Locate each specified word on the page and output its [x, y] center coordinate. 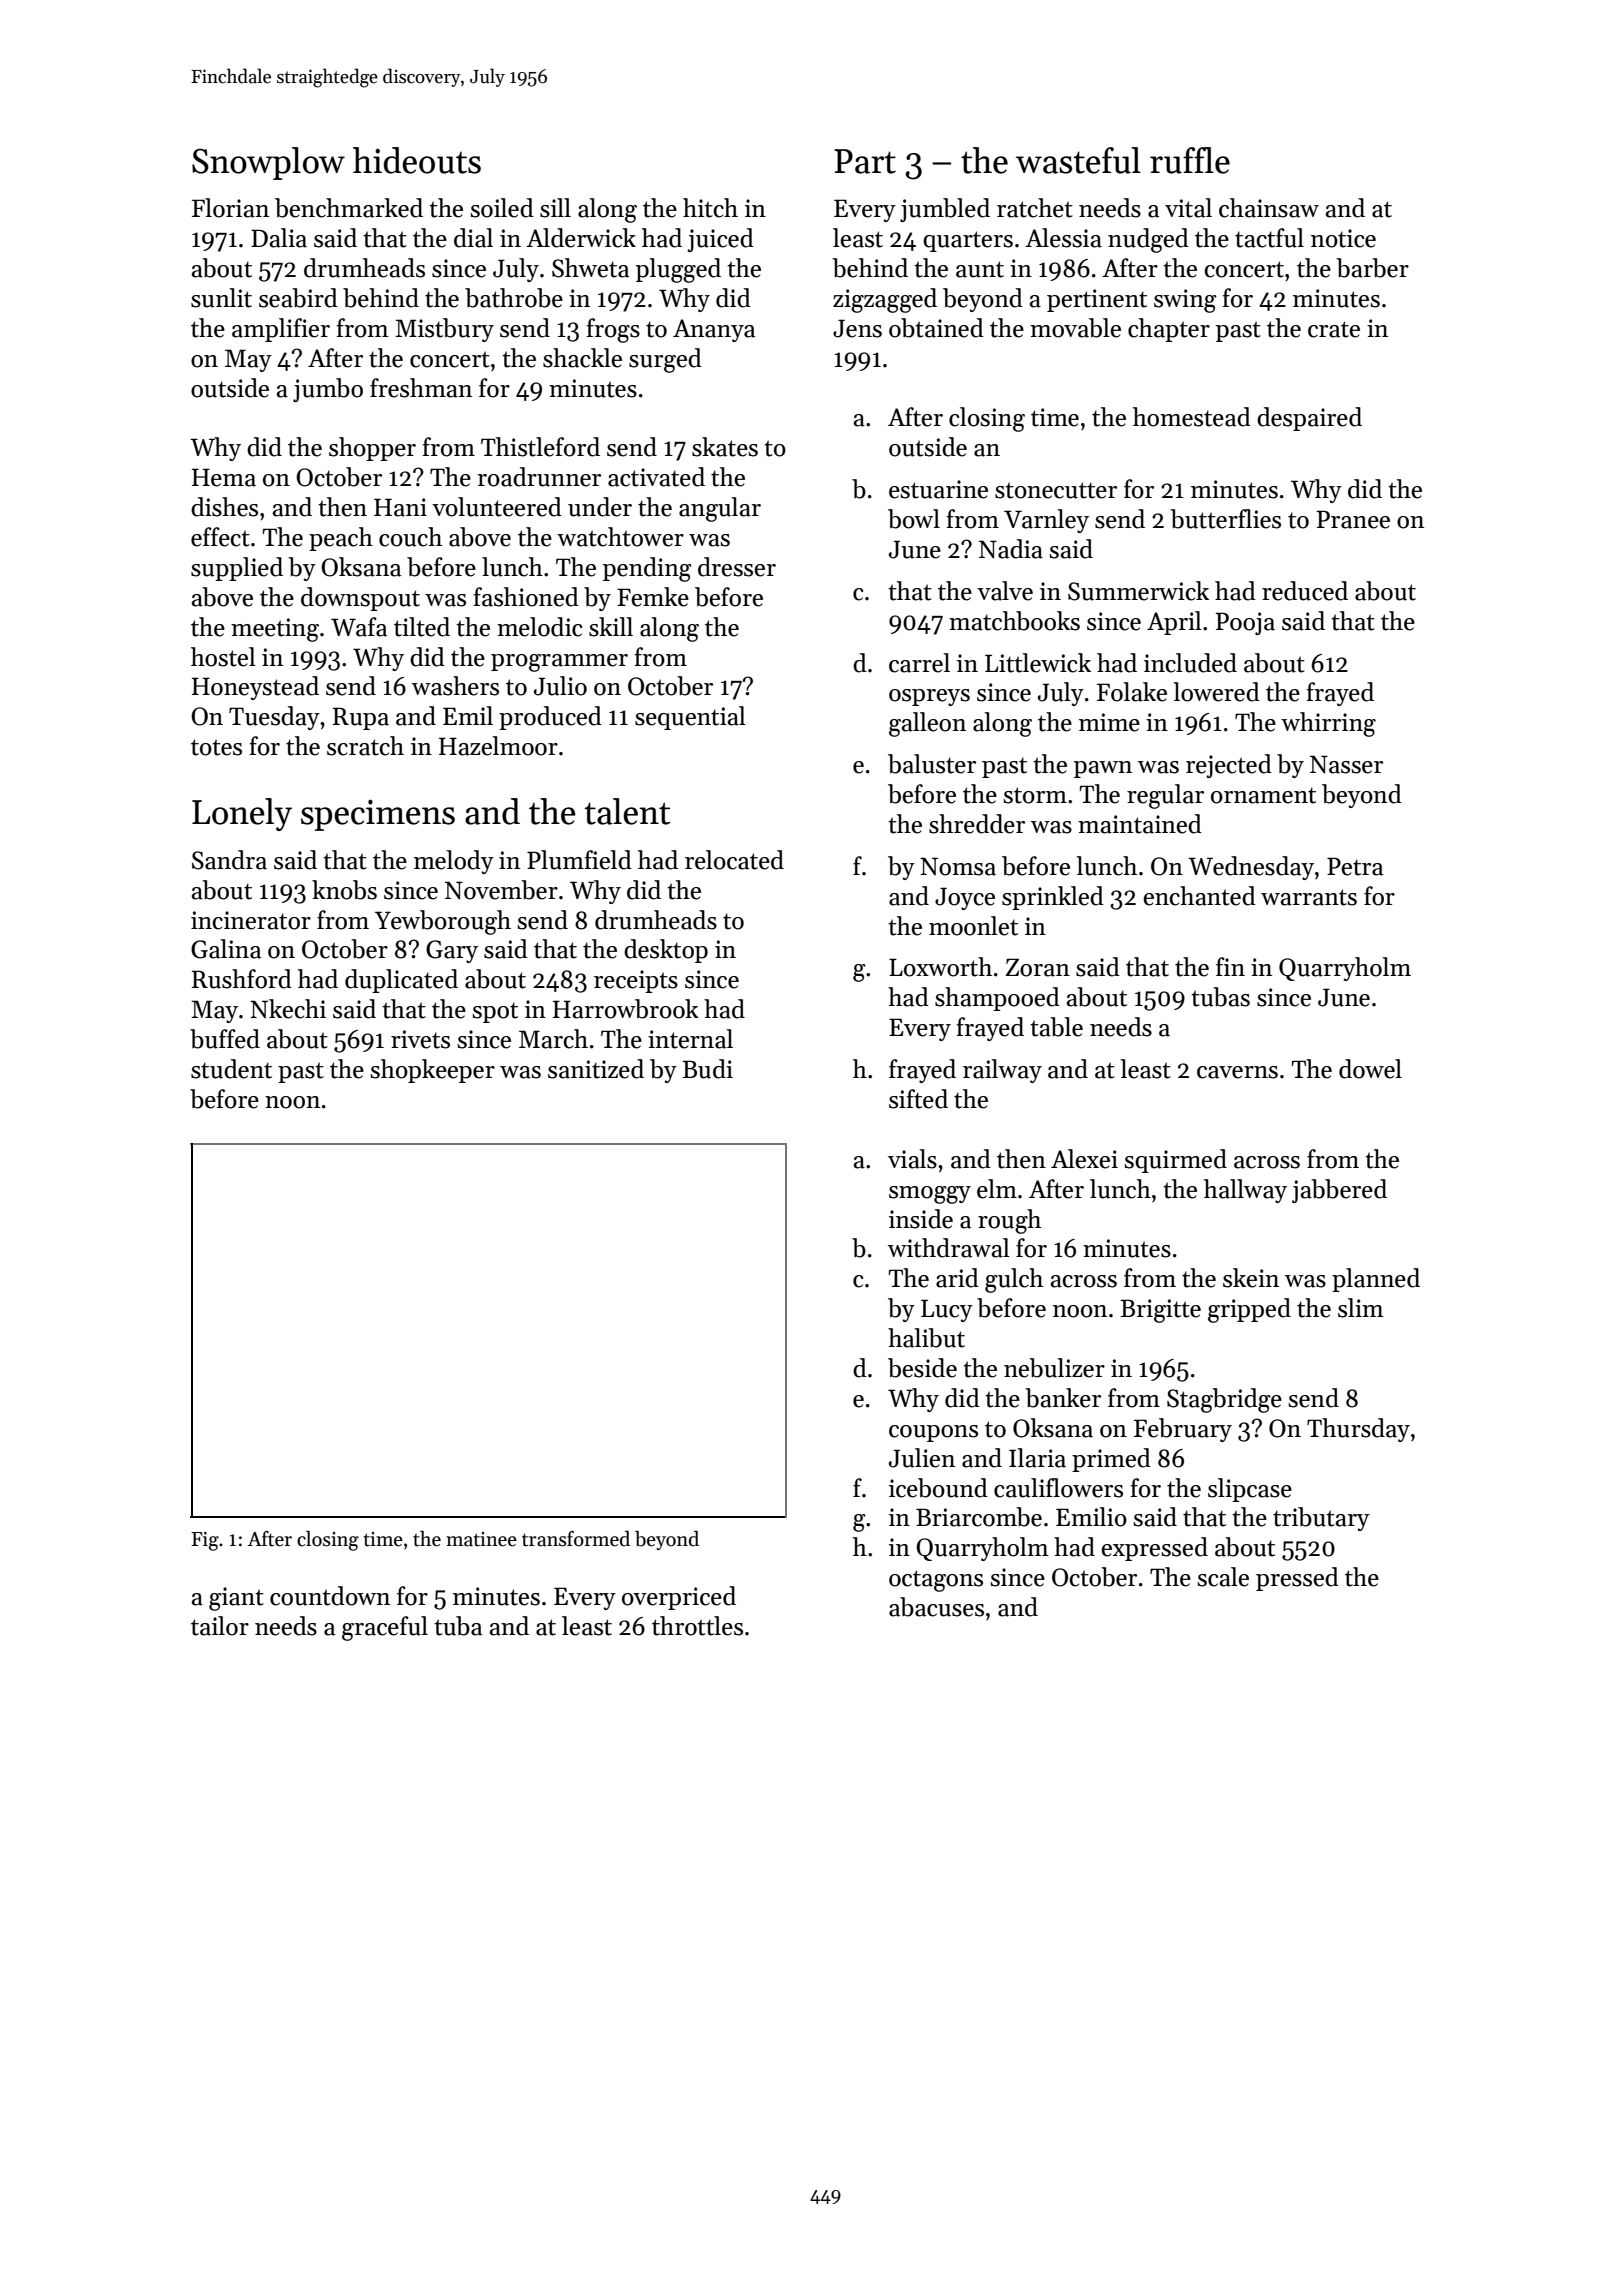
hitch [710, 208]
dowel [1370, 1069]
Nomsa [958, 866]
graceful [385, 1628]
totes [216, 747]
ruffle [1190, 160]
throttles [697, 1626]
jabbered [1339, 1191]
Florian [230, 208]
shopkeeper [432, 1071]
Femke [653, 597]
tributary [1321, 1519]
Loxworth [940, 967]
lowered [1217, 692]
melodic [539, 627]
